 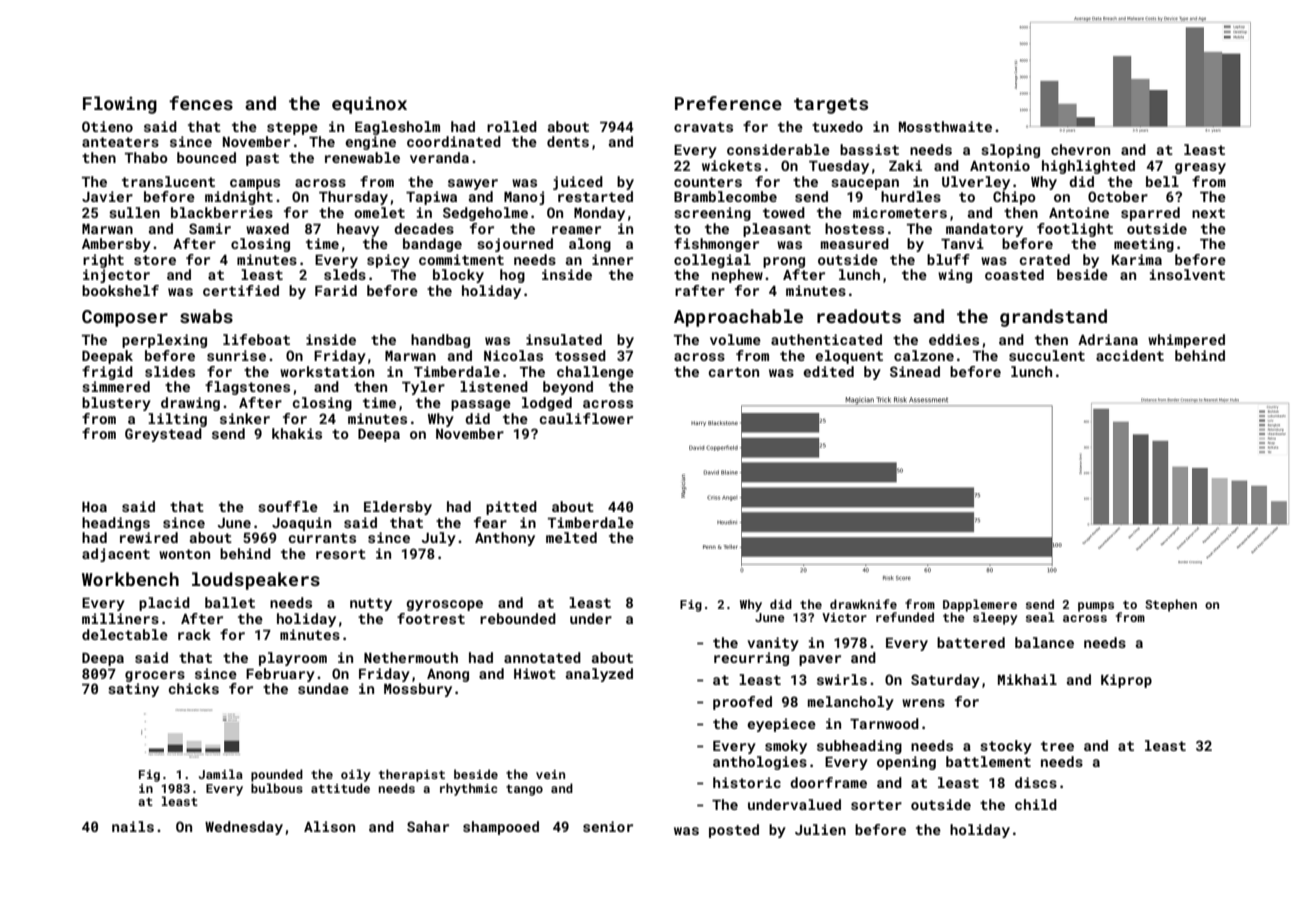 I want to click on Preference, so click(x=728, y=103).
